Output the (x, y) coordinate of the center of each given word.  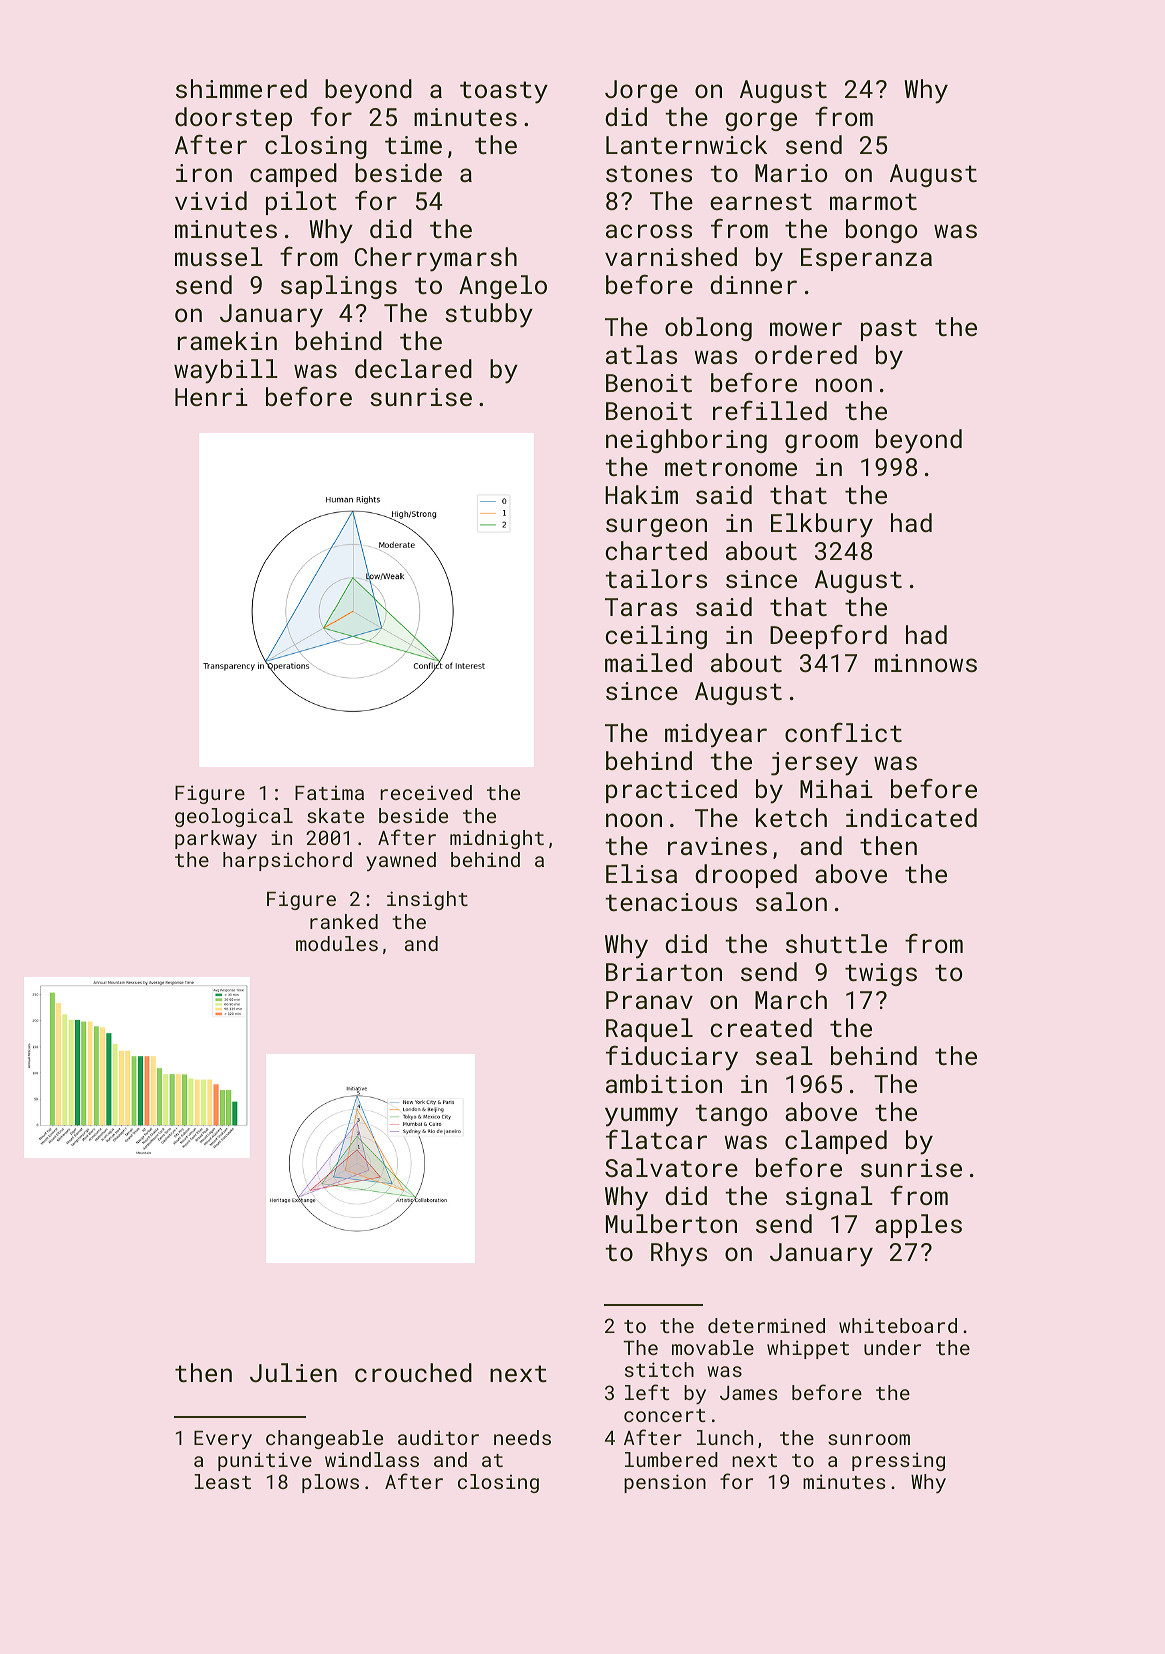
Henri (211, 397)
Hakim (641, 494)
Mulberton (671, 1223)
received (426, 792)
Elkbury (822, 525)
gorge (761, 121)
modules (337, 943)
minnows (926, 663)
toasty (504, 92)
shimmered (241, 88)
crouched (413, 1372)
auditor (438, 1437)
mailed (648, 662)
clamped (836, 1142)
